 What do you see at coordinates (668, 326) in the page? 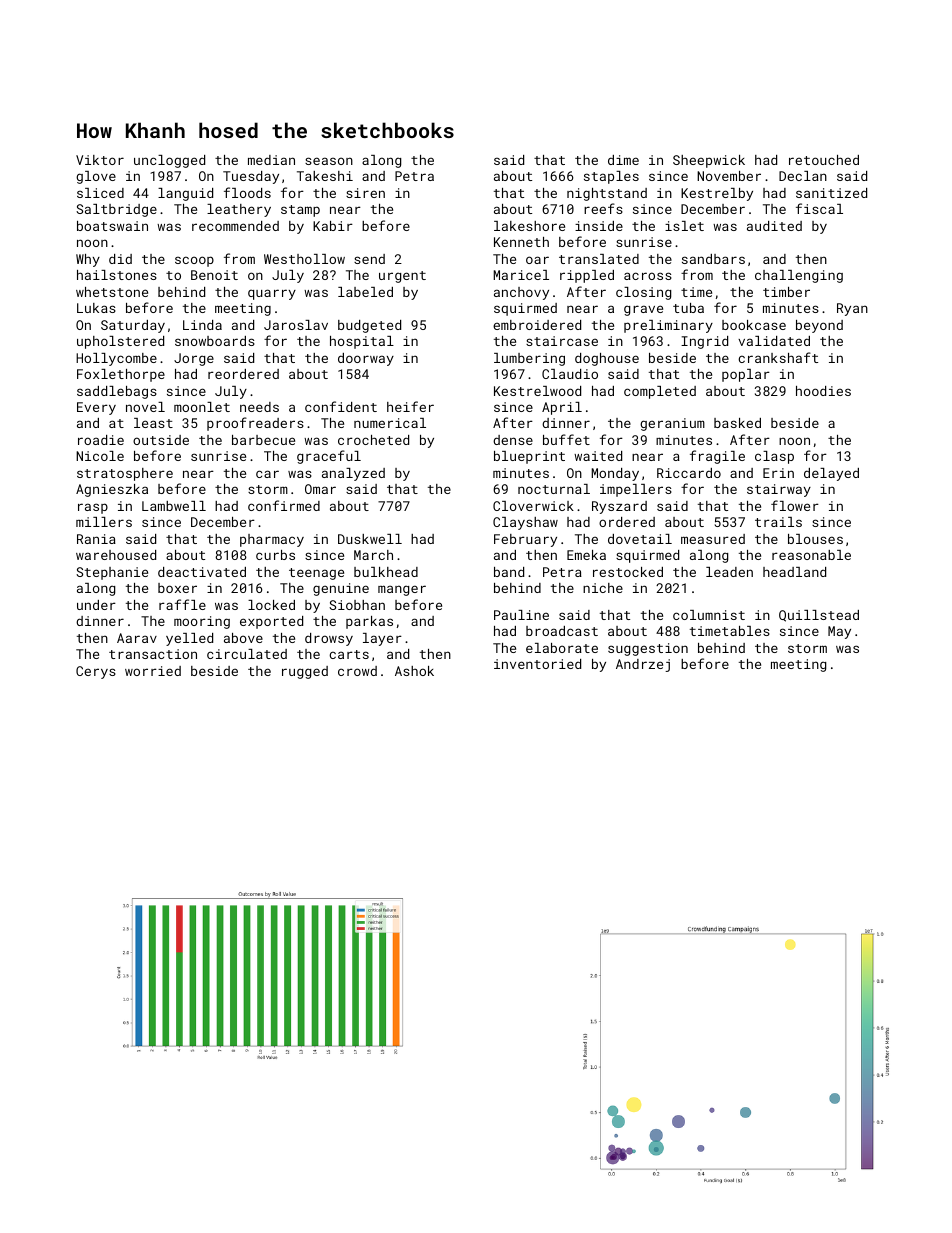
I see `preliminary` at bounding box center [668, 326].
